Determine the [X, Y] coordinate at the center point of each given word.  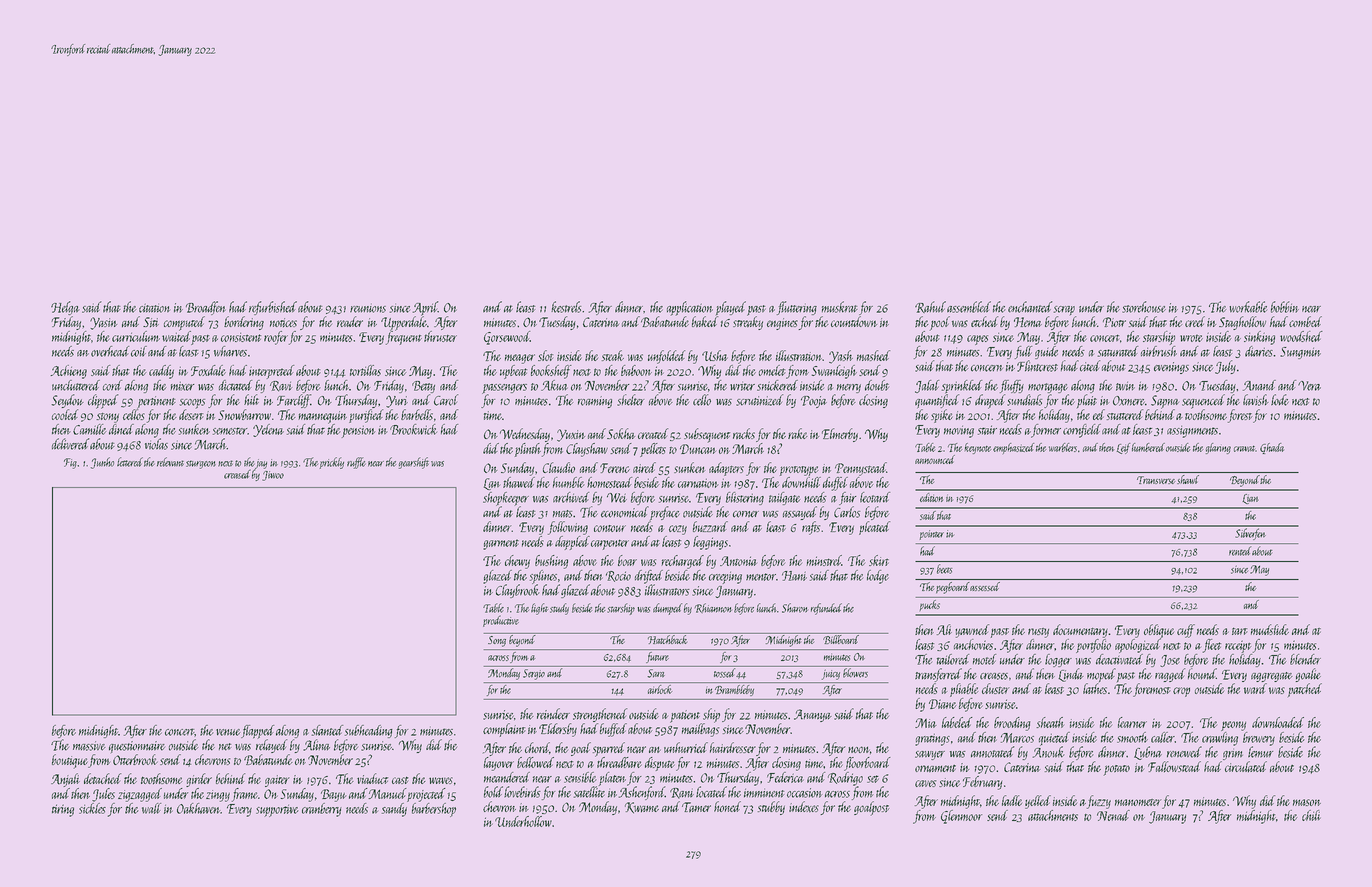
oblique [1159, 631]
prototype [799, 471]
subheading [369, 731]
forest [1240, 416]
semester [230, 431]
